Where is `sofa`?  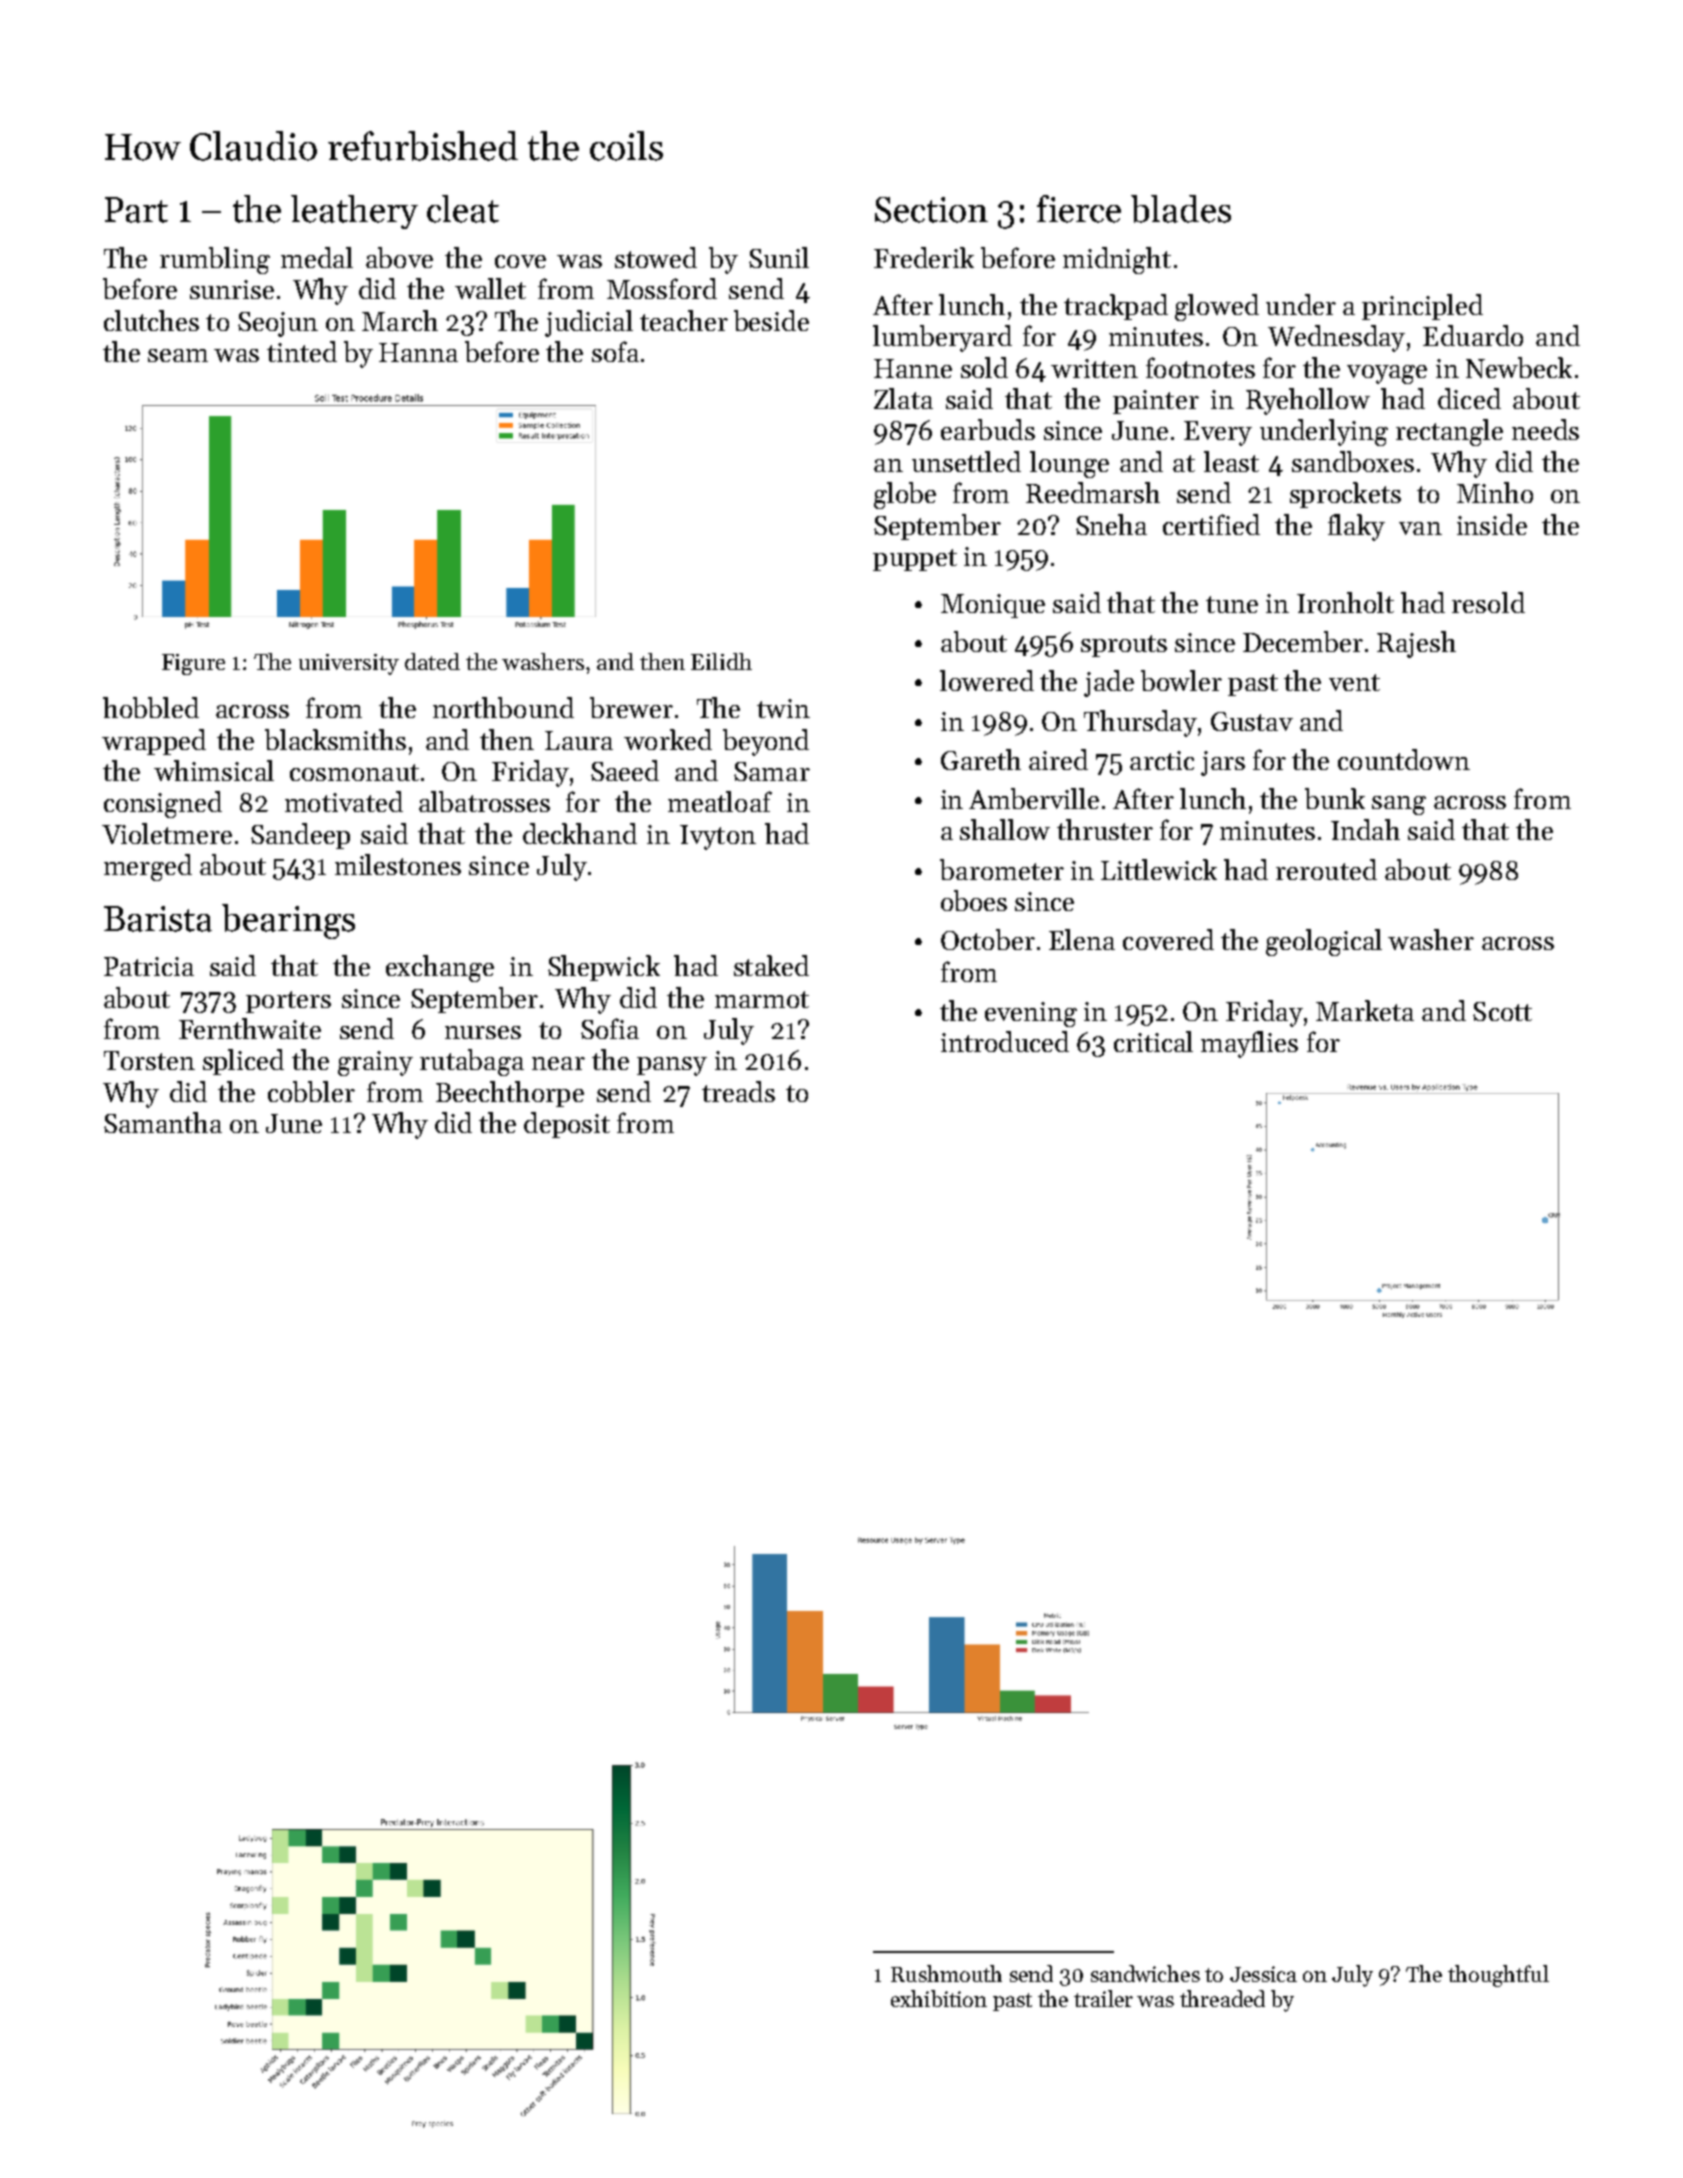
sofa is located at coordinates (615, 351).
